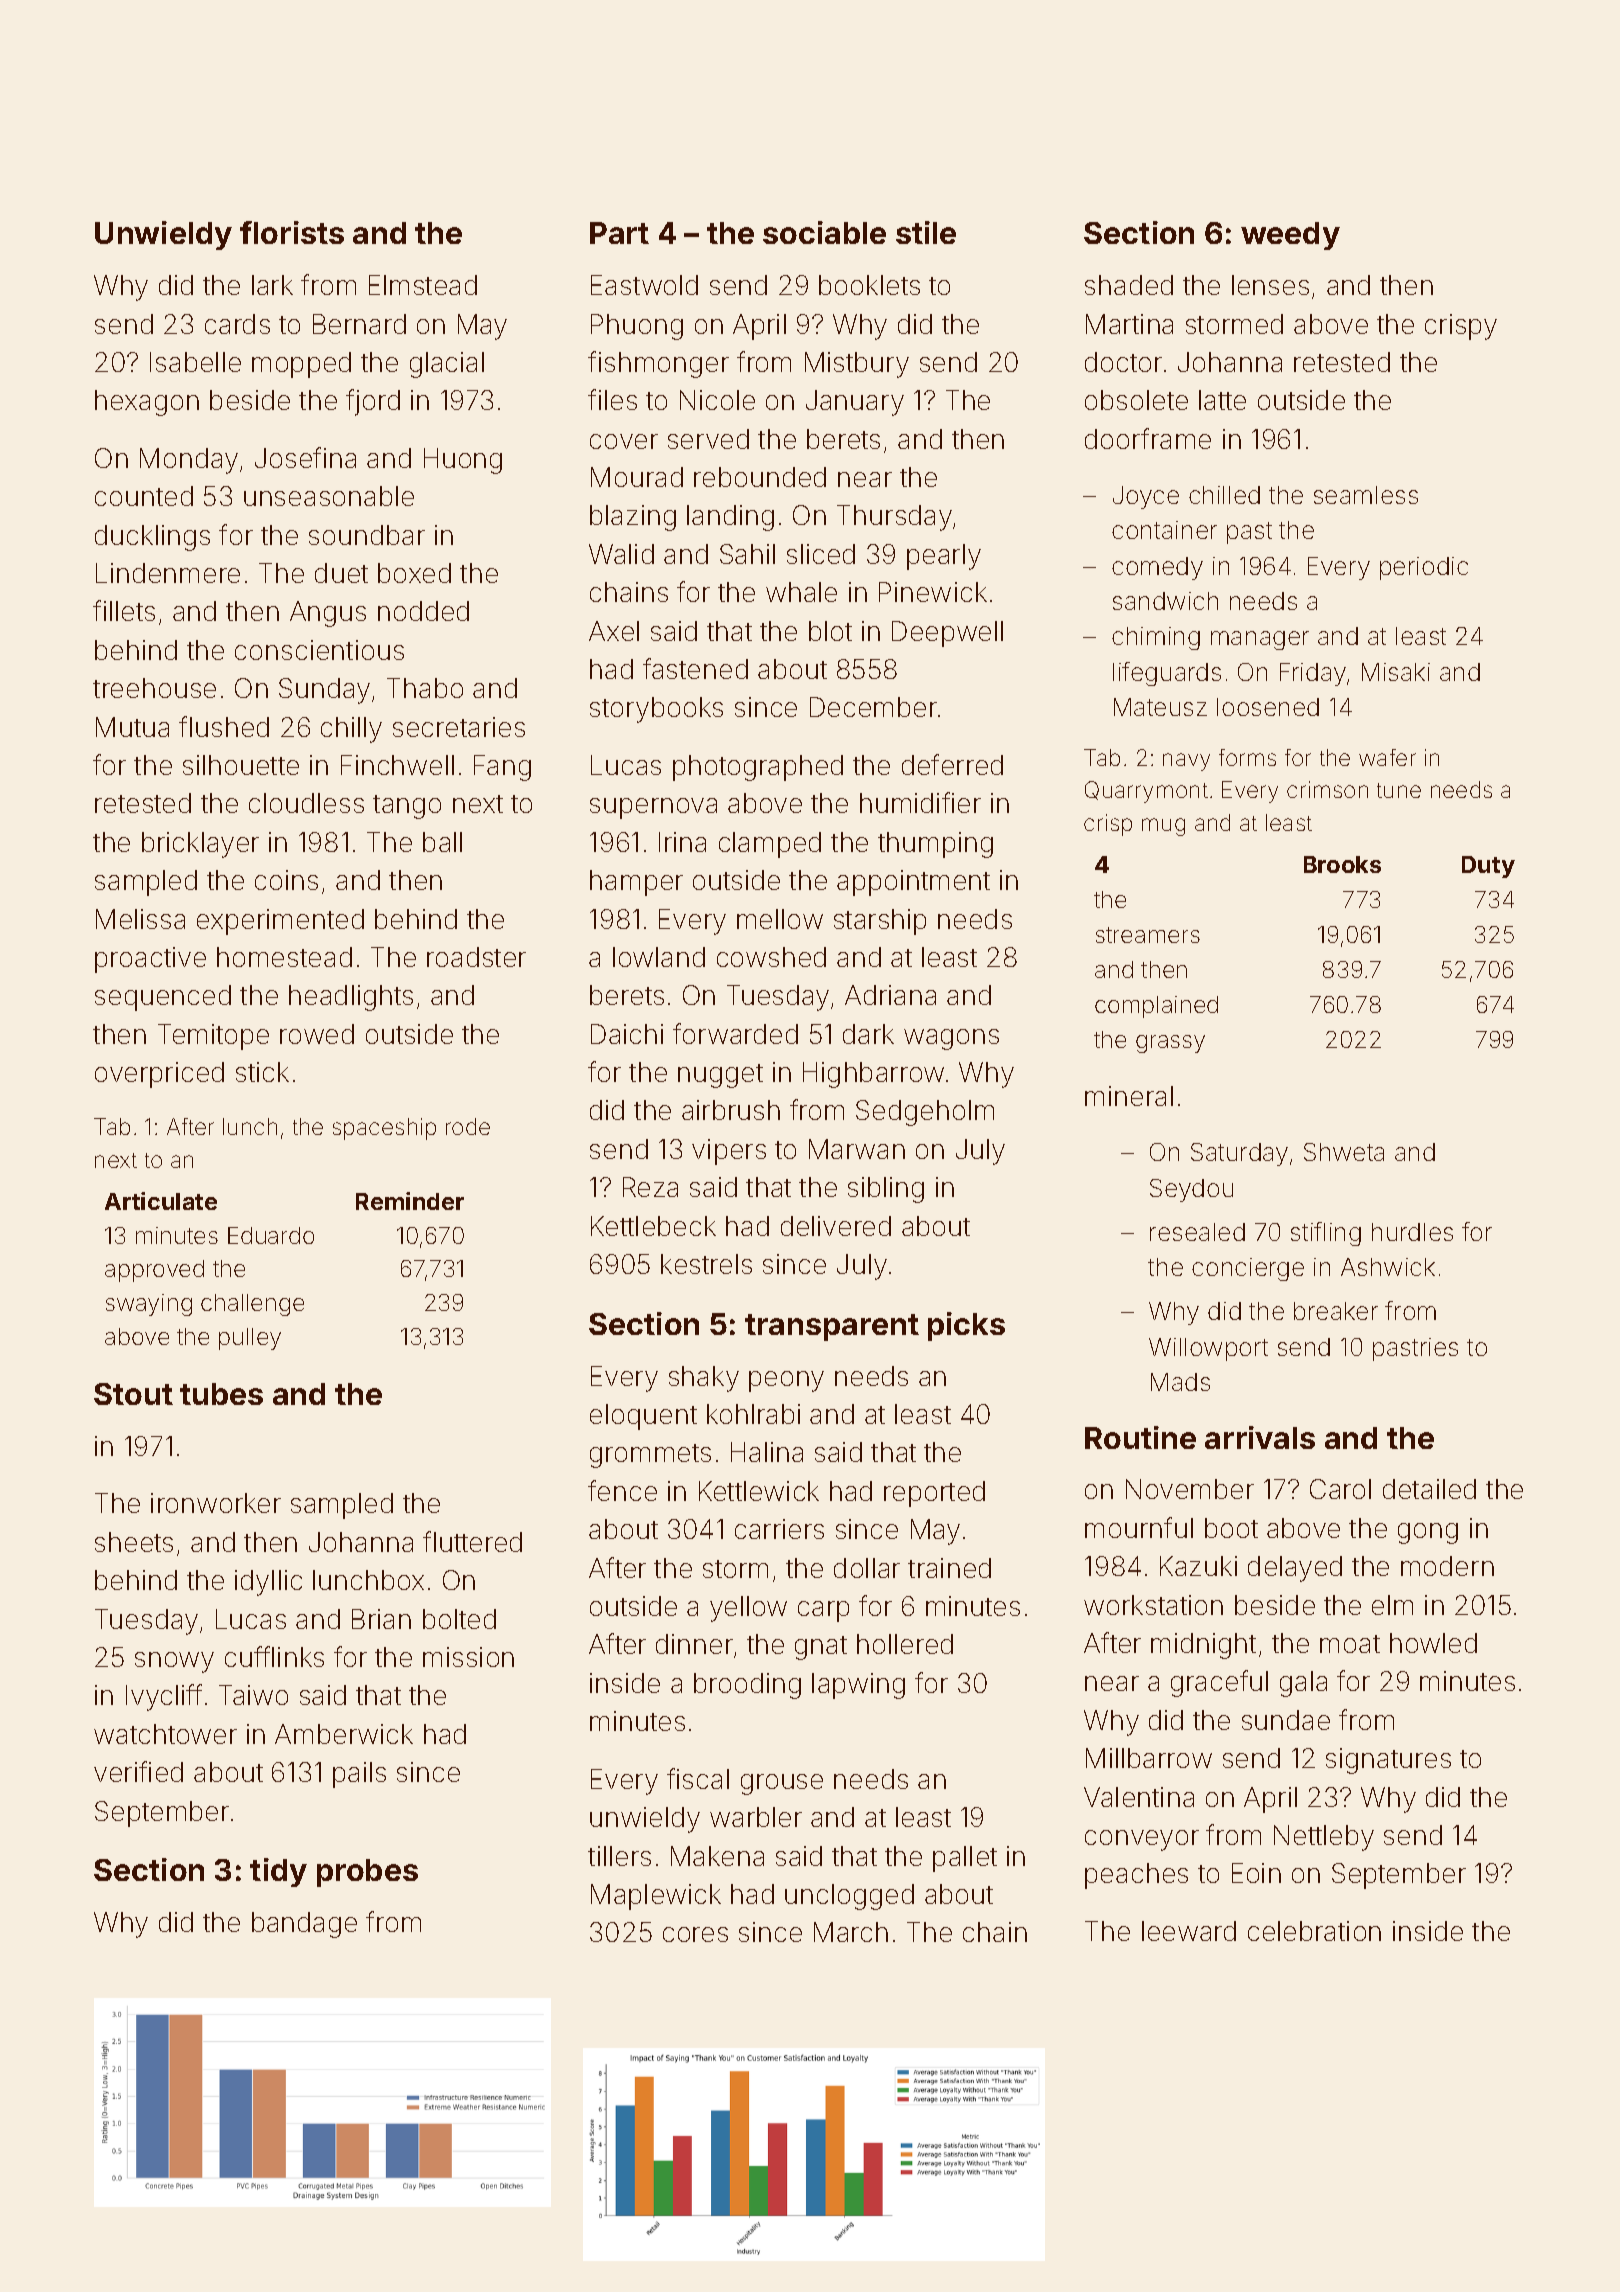 The width and height of the screenshot is (1620, 2292). What do you see at coordinates (748, 1609) in the screenshot?
I see `yellow` at bounding box center [748, 1609].
